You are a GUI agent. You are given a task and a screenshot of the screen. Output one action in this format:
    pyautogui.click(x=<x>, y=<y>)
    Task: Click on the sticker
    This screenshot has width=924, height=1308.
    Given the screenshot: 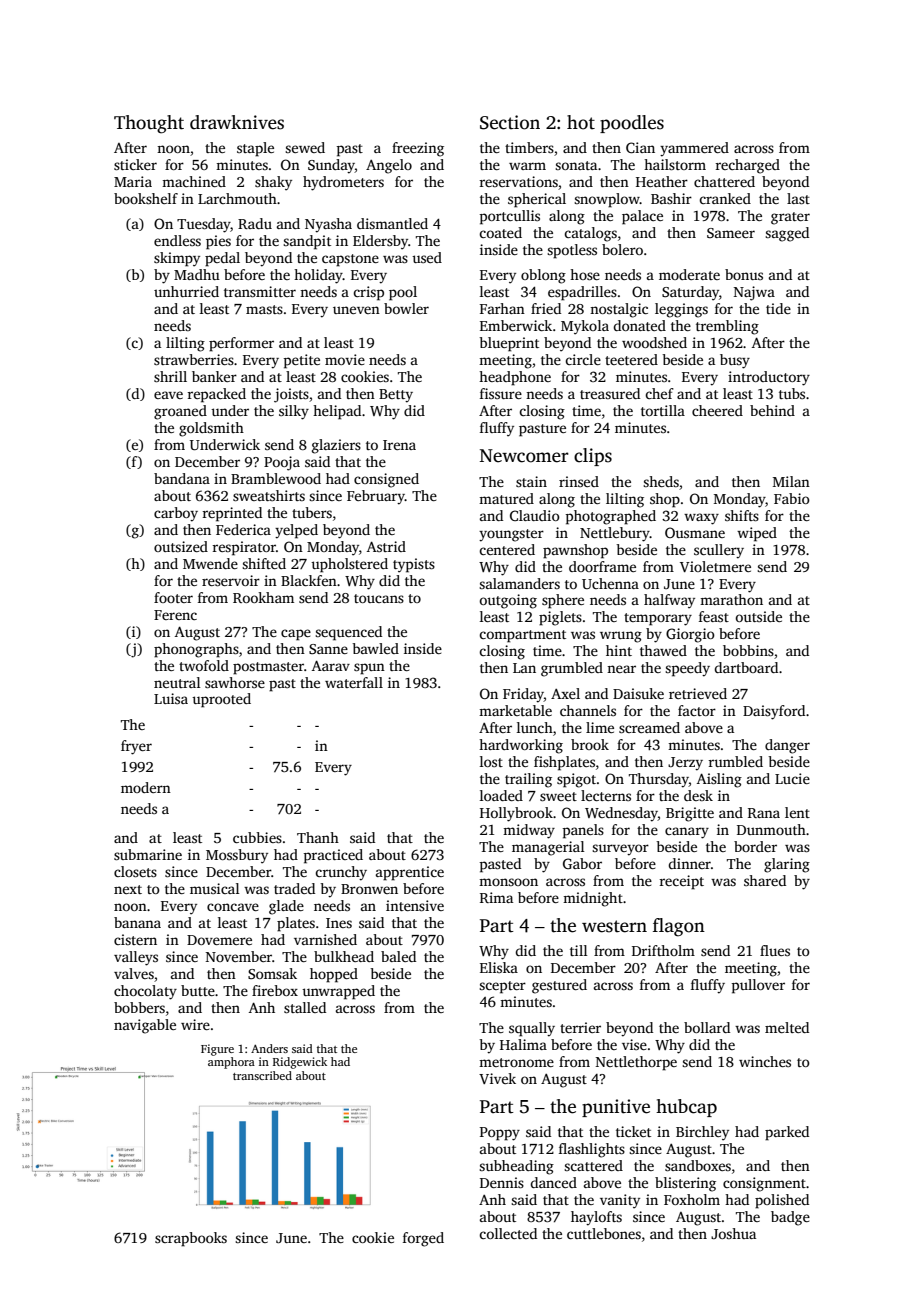 What is the action you would take?
    pyautogui.click(x=135, y=164)
